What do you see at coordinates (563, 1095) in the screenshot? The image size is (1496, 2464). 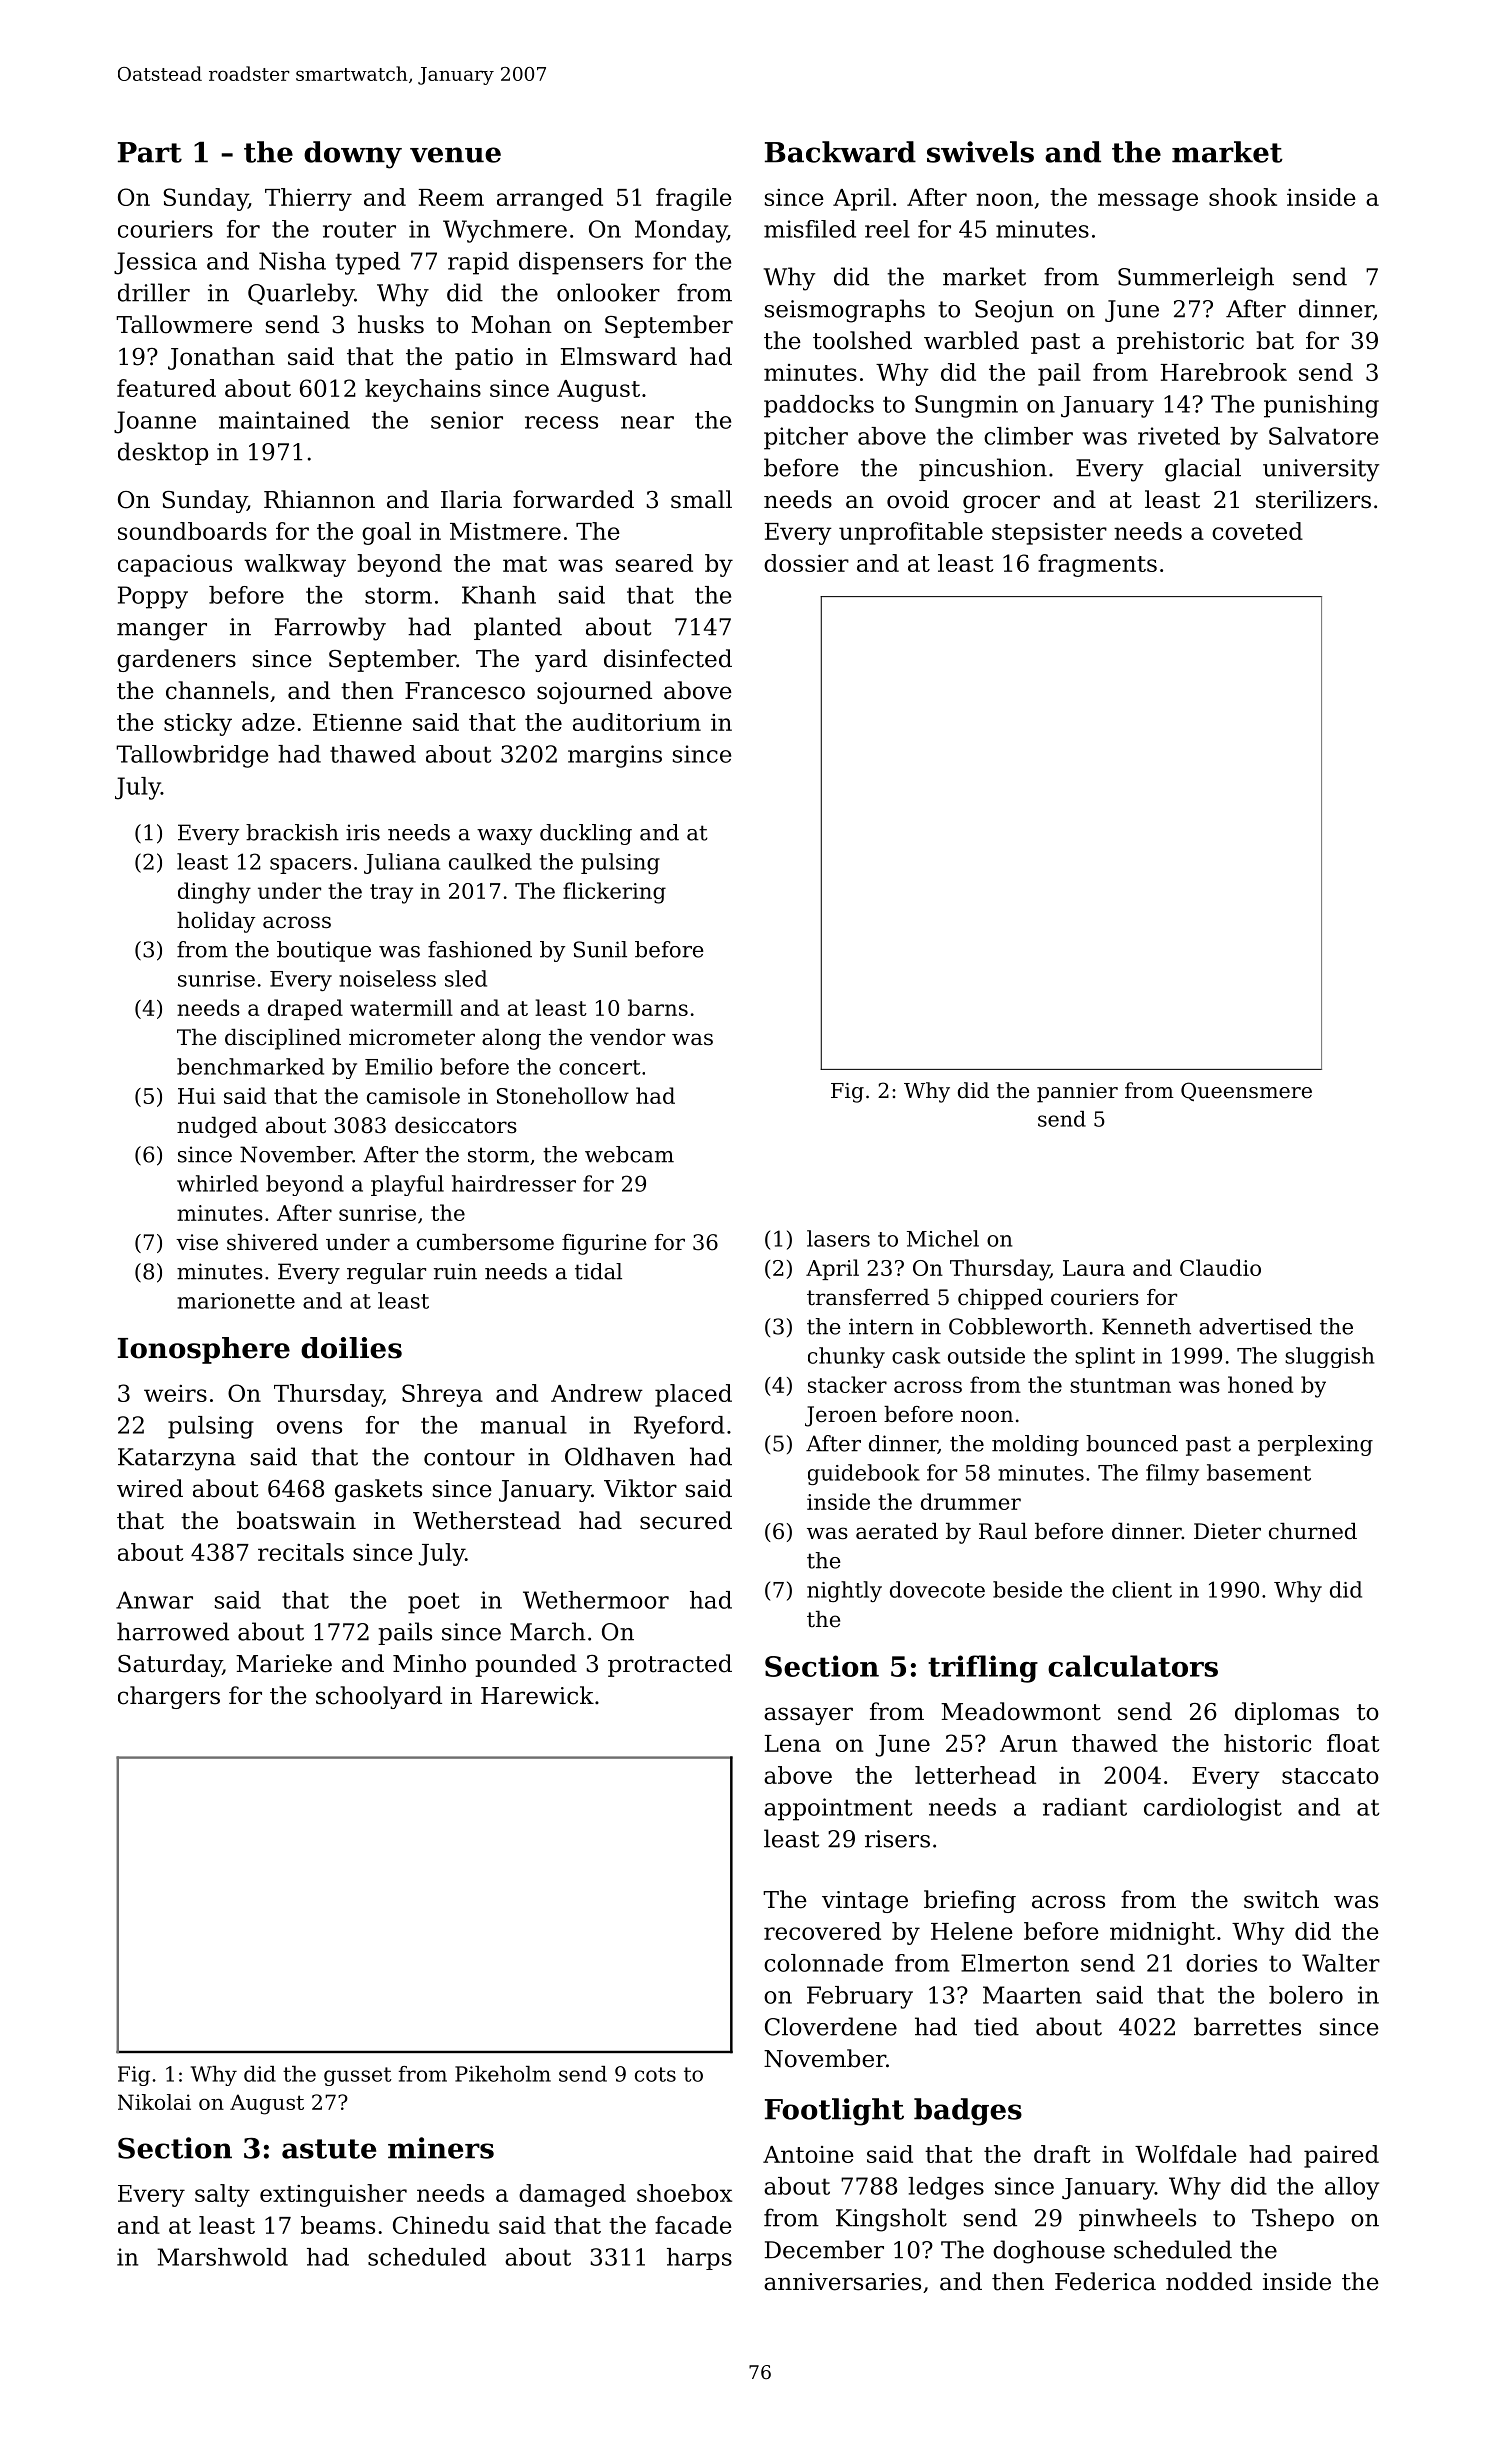 I see `Stonehollow` at bounding box center [563, 1095].
